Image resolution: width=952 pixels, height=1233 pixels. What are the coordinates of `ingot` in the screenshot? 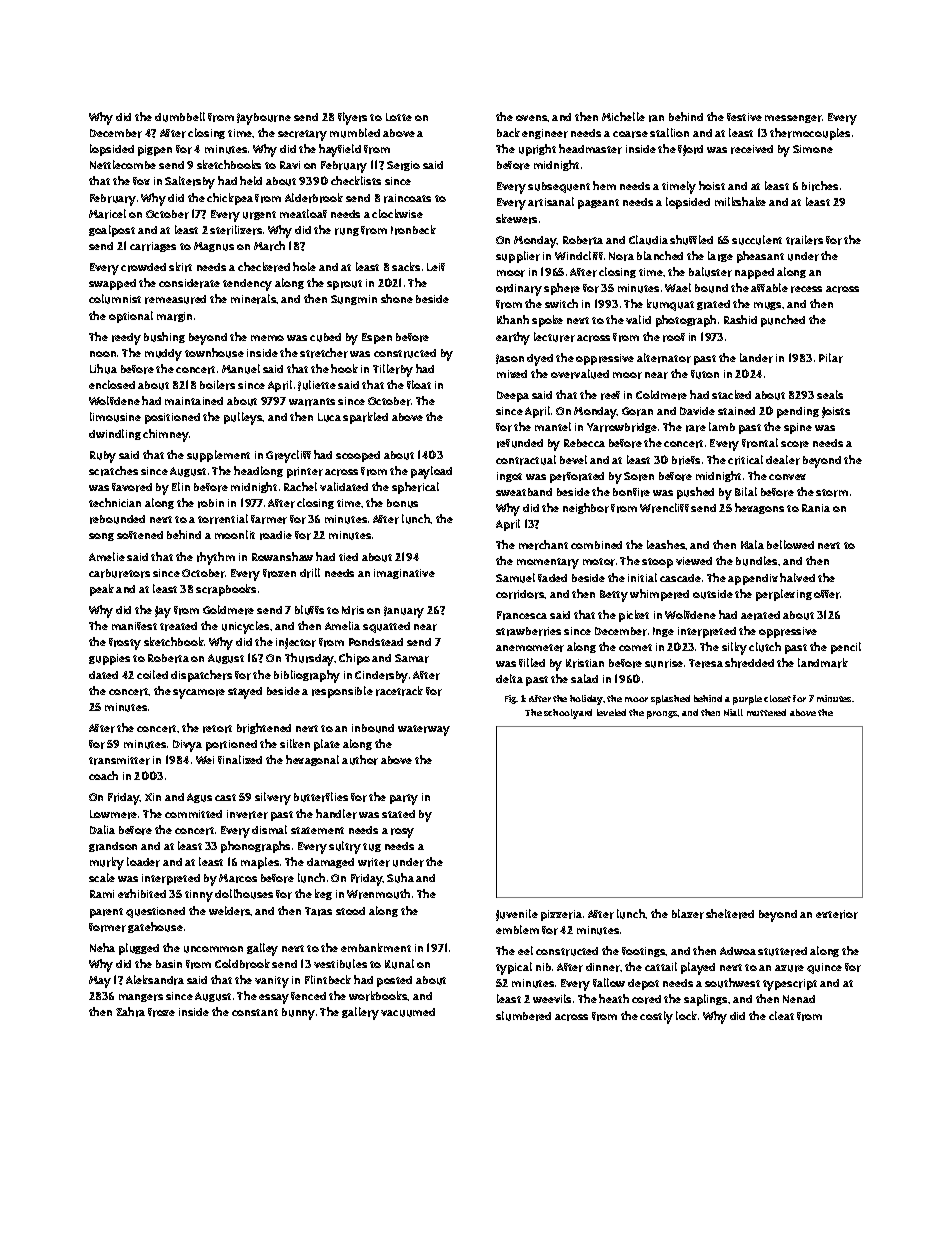 It's located at (509, 477).
